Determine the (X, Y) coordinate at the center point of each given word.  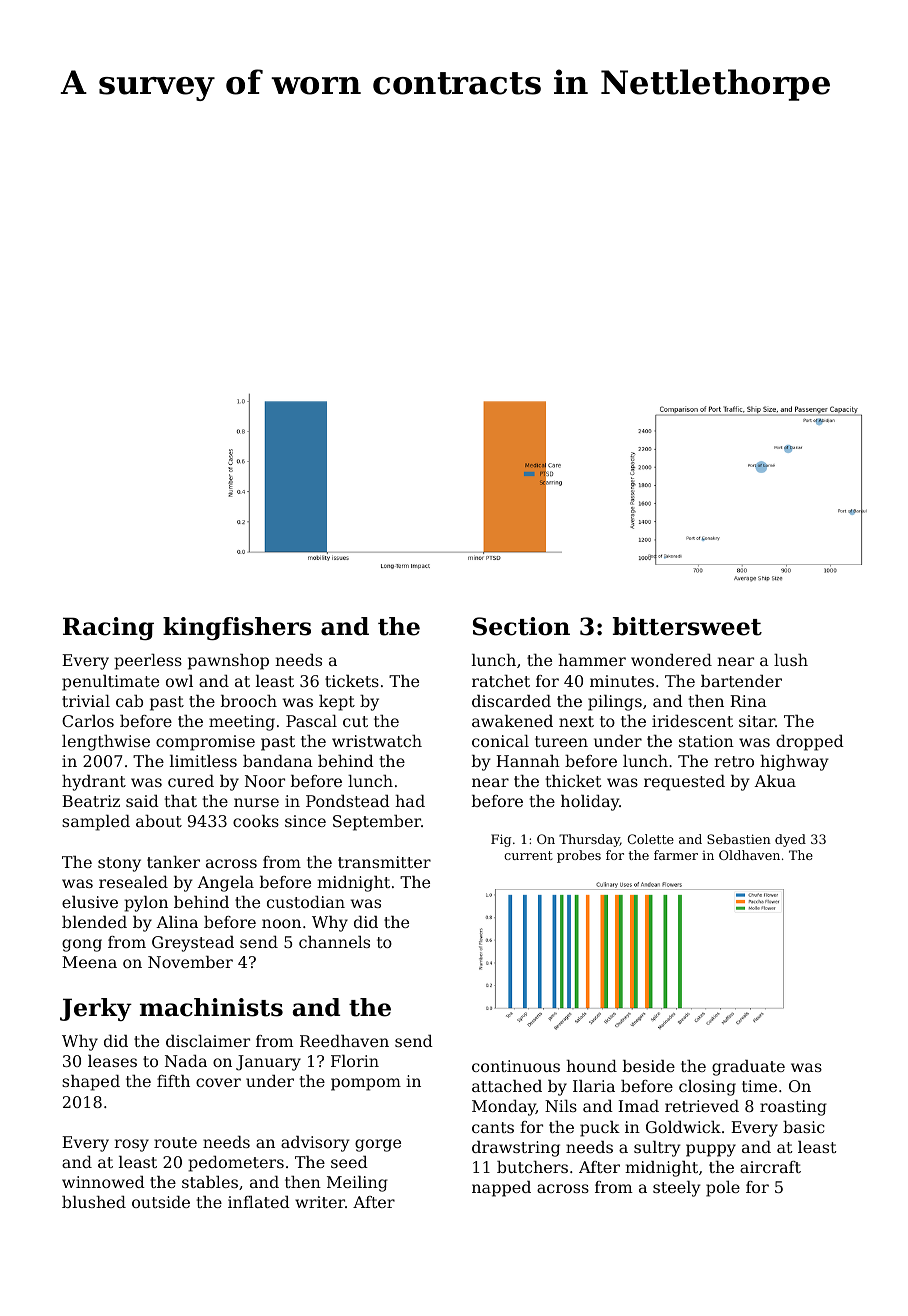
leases (112, 1061)
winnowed (103, 1182)
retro (734, 761)
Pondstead (348, 801)
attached (507, 1086)
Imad (638, 1106)
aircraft (770, 1167)
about (159, 821)
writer (320, 1202)
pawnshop (228, 662)
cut (355, 721)
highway (794, 763)
